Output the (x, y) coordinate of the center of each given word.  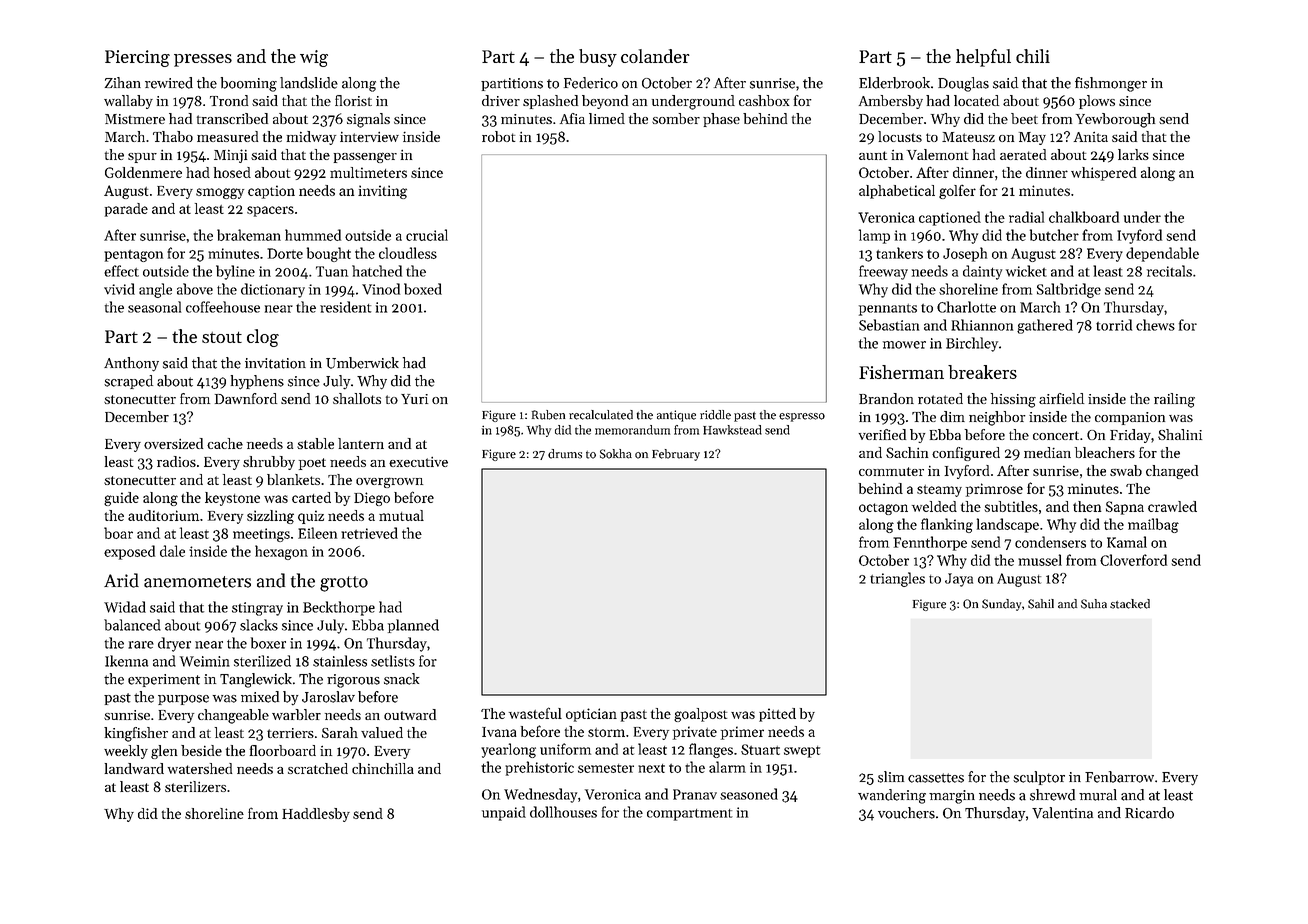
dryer (174, 644)
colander (655, 56)
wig (314, 58)
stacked (1130, 604)
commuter (891, 471)
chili (1033, 56)
